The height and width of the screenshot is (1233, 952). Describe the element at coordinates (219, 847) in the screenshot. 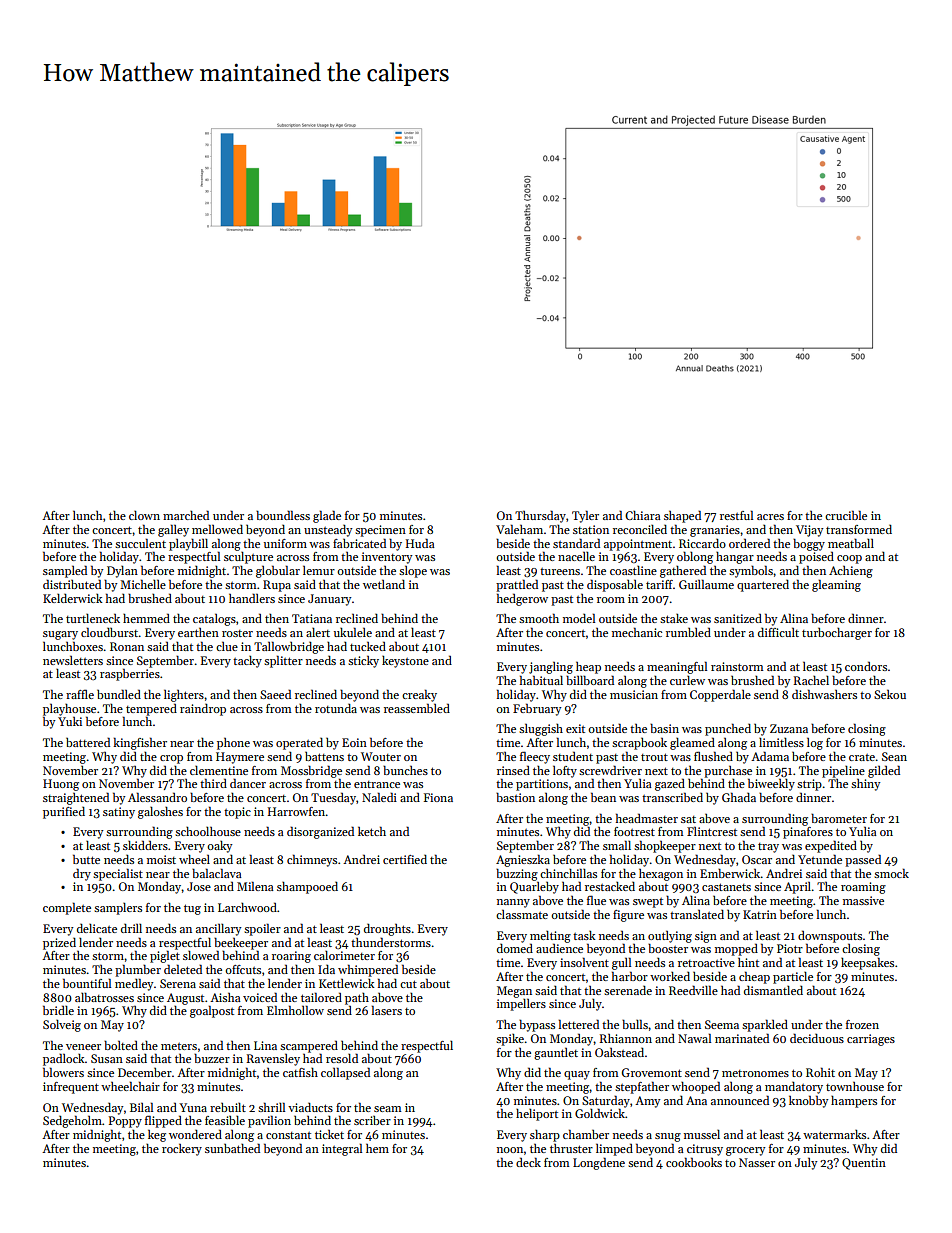

I see `oaky` at that location.
